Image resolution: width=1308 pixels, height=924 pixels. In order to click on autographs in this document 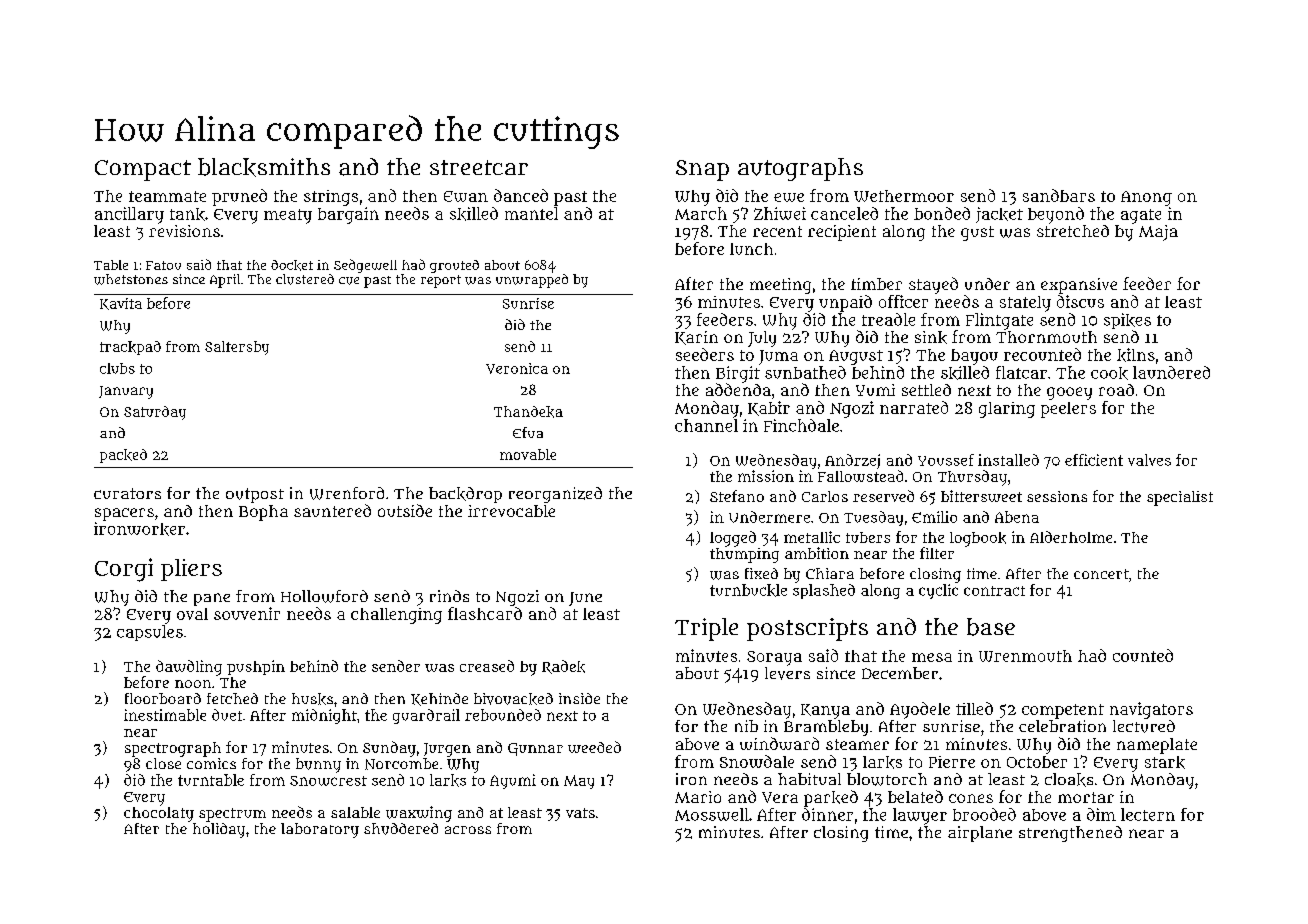, I will do `click(800, 169)`.
